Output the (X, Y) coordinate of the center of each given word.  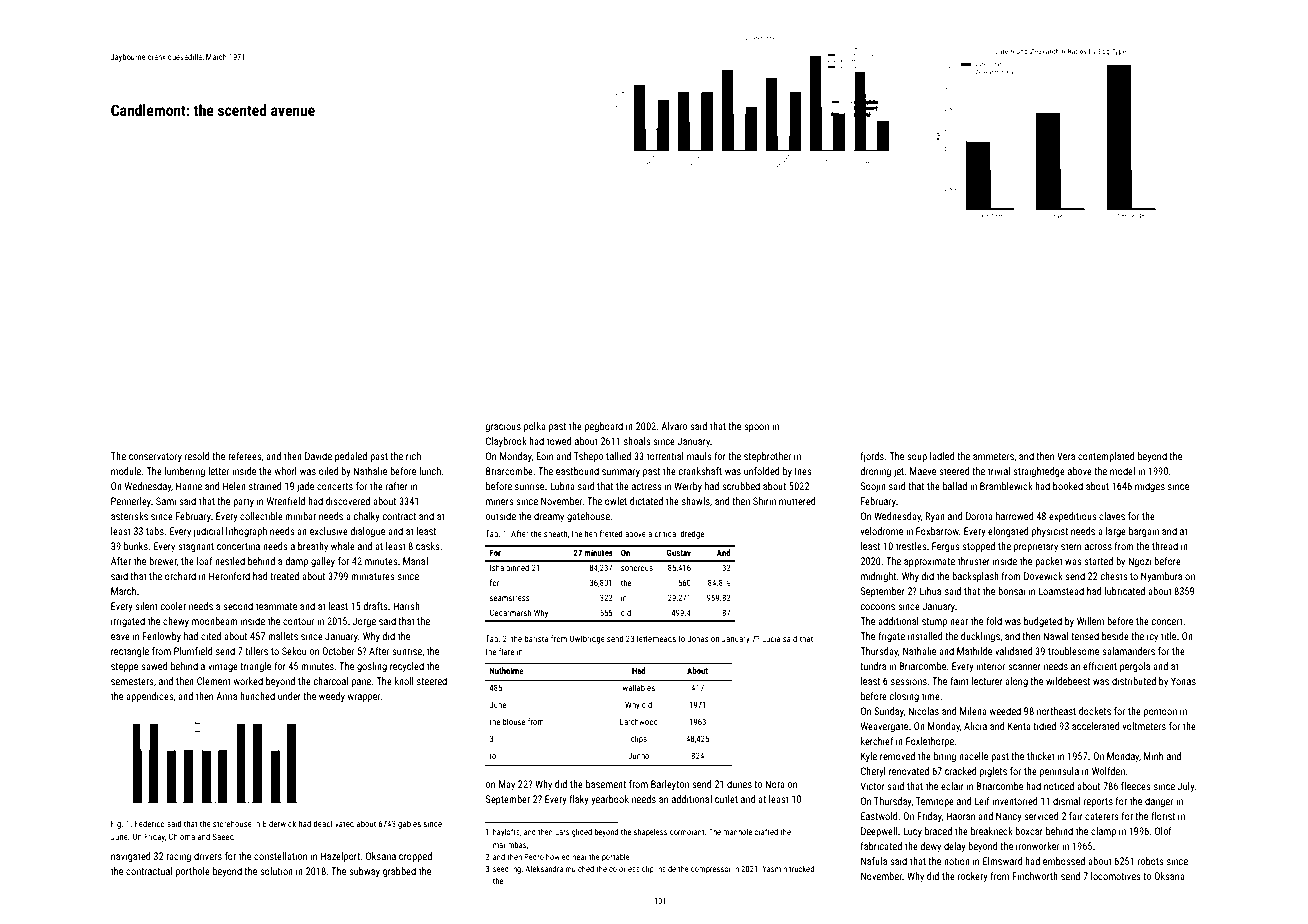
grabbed (399, 872)
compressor (711, 870)
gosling (372, 667)
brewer (163, 561)
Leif (982, 801)
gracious (503, 427)
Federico (150, 823)
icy (1152, 637)
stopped (978, 547)
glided (582, 832)
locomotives (1116, 876)
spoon (756, 428)
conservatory (155, 457)
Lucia (771, 638)
